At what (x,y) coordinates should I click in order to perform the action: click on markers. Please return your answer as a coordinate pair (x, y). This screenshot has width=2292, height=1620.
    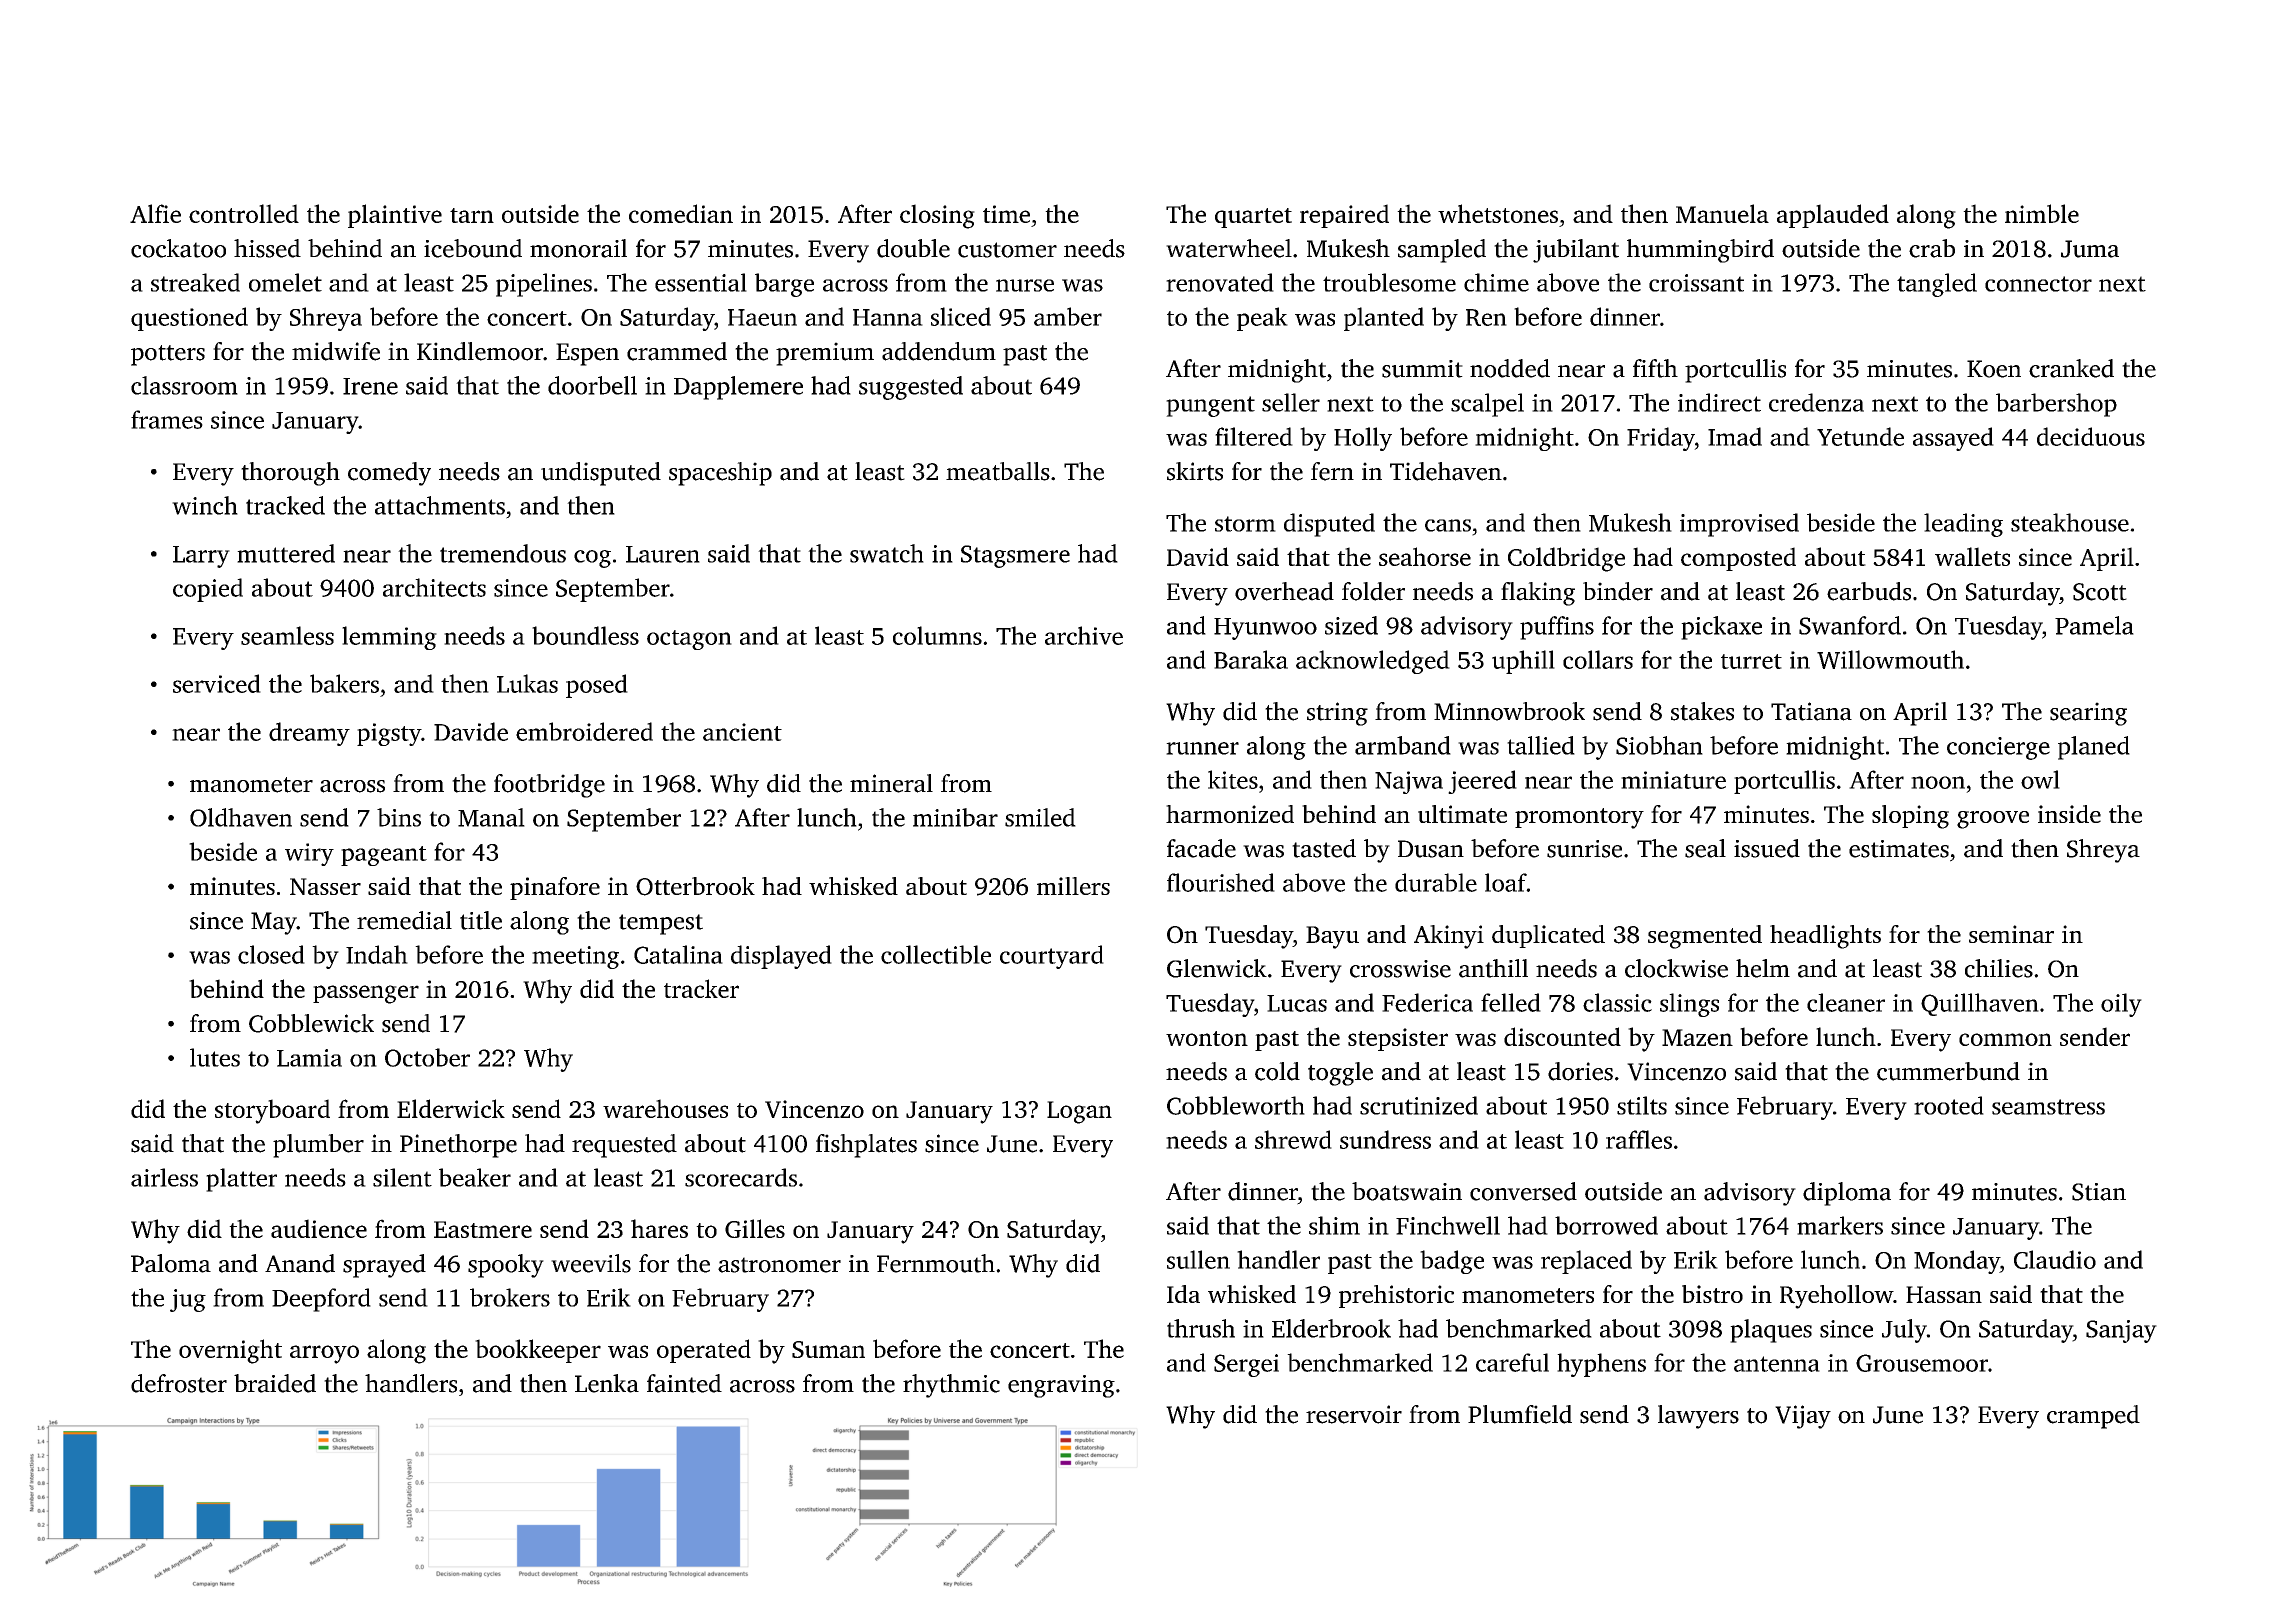
    Looking at the image, I should click on (1840, 1225).
